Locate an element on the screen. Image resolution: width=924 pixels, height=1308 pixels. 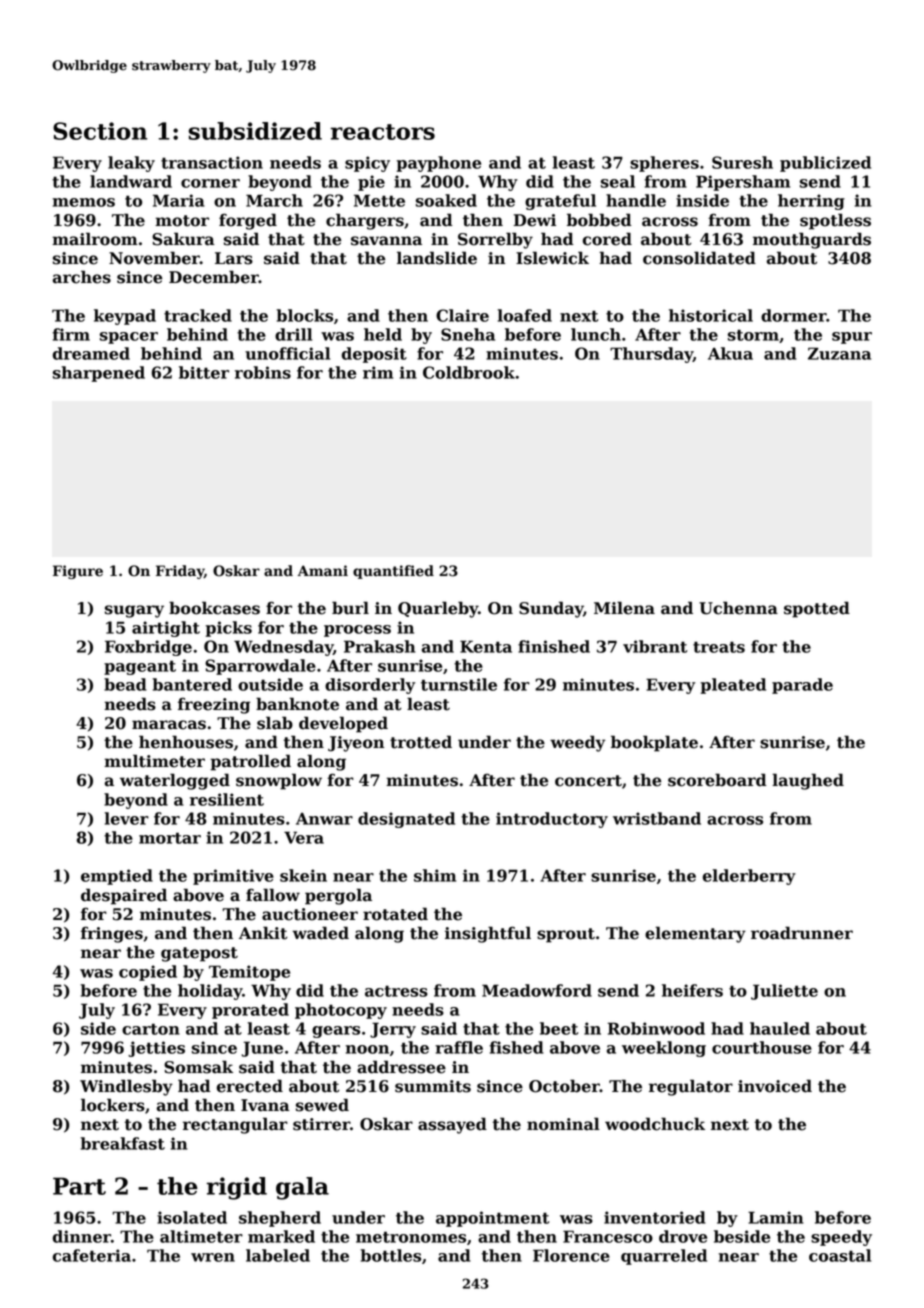
robins is located at coordinates (263, 372).
